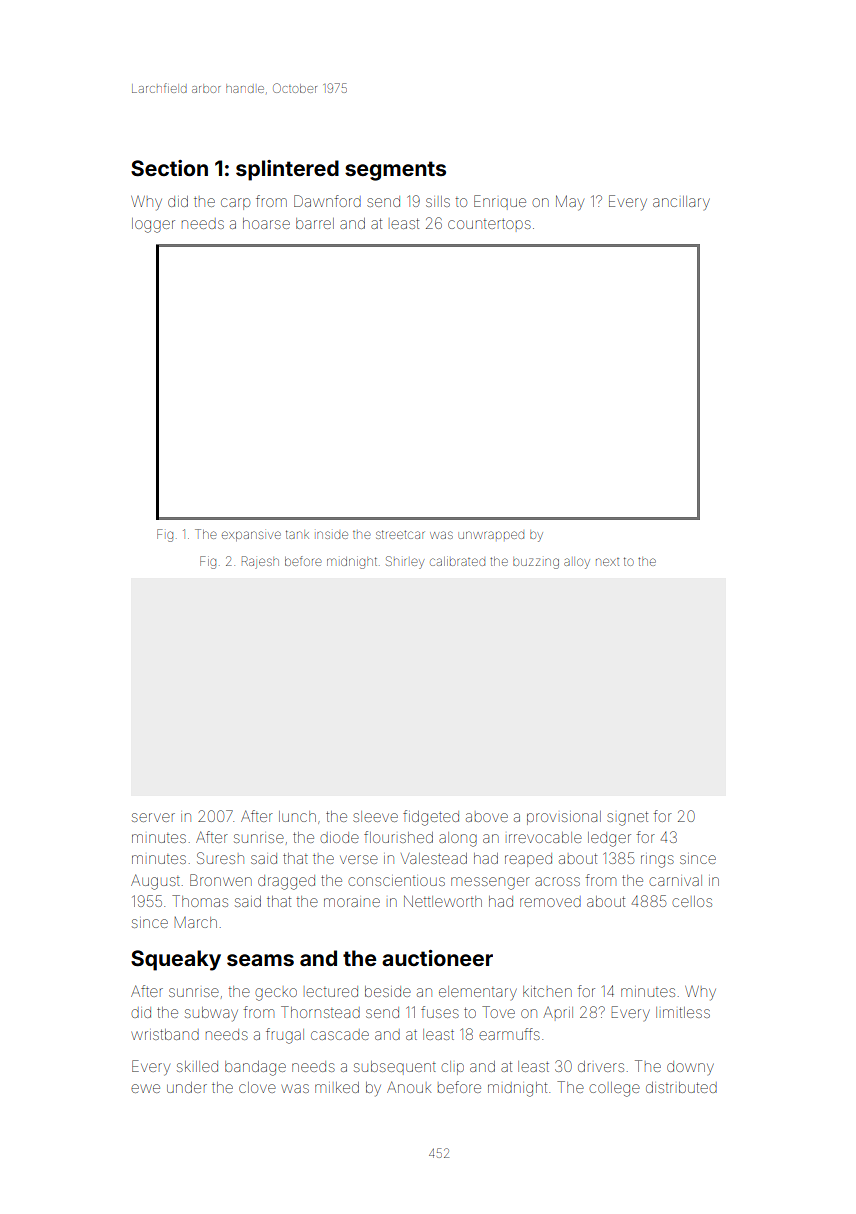 The image size is (856, 1214). What do you see at coordinates (251, 536) in the document?
I see `expansive` at bounding box center [251, 536].
